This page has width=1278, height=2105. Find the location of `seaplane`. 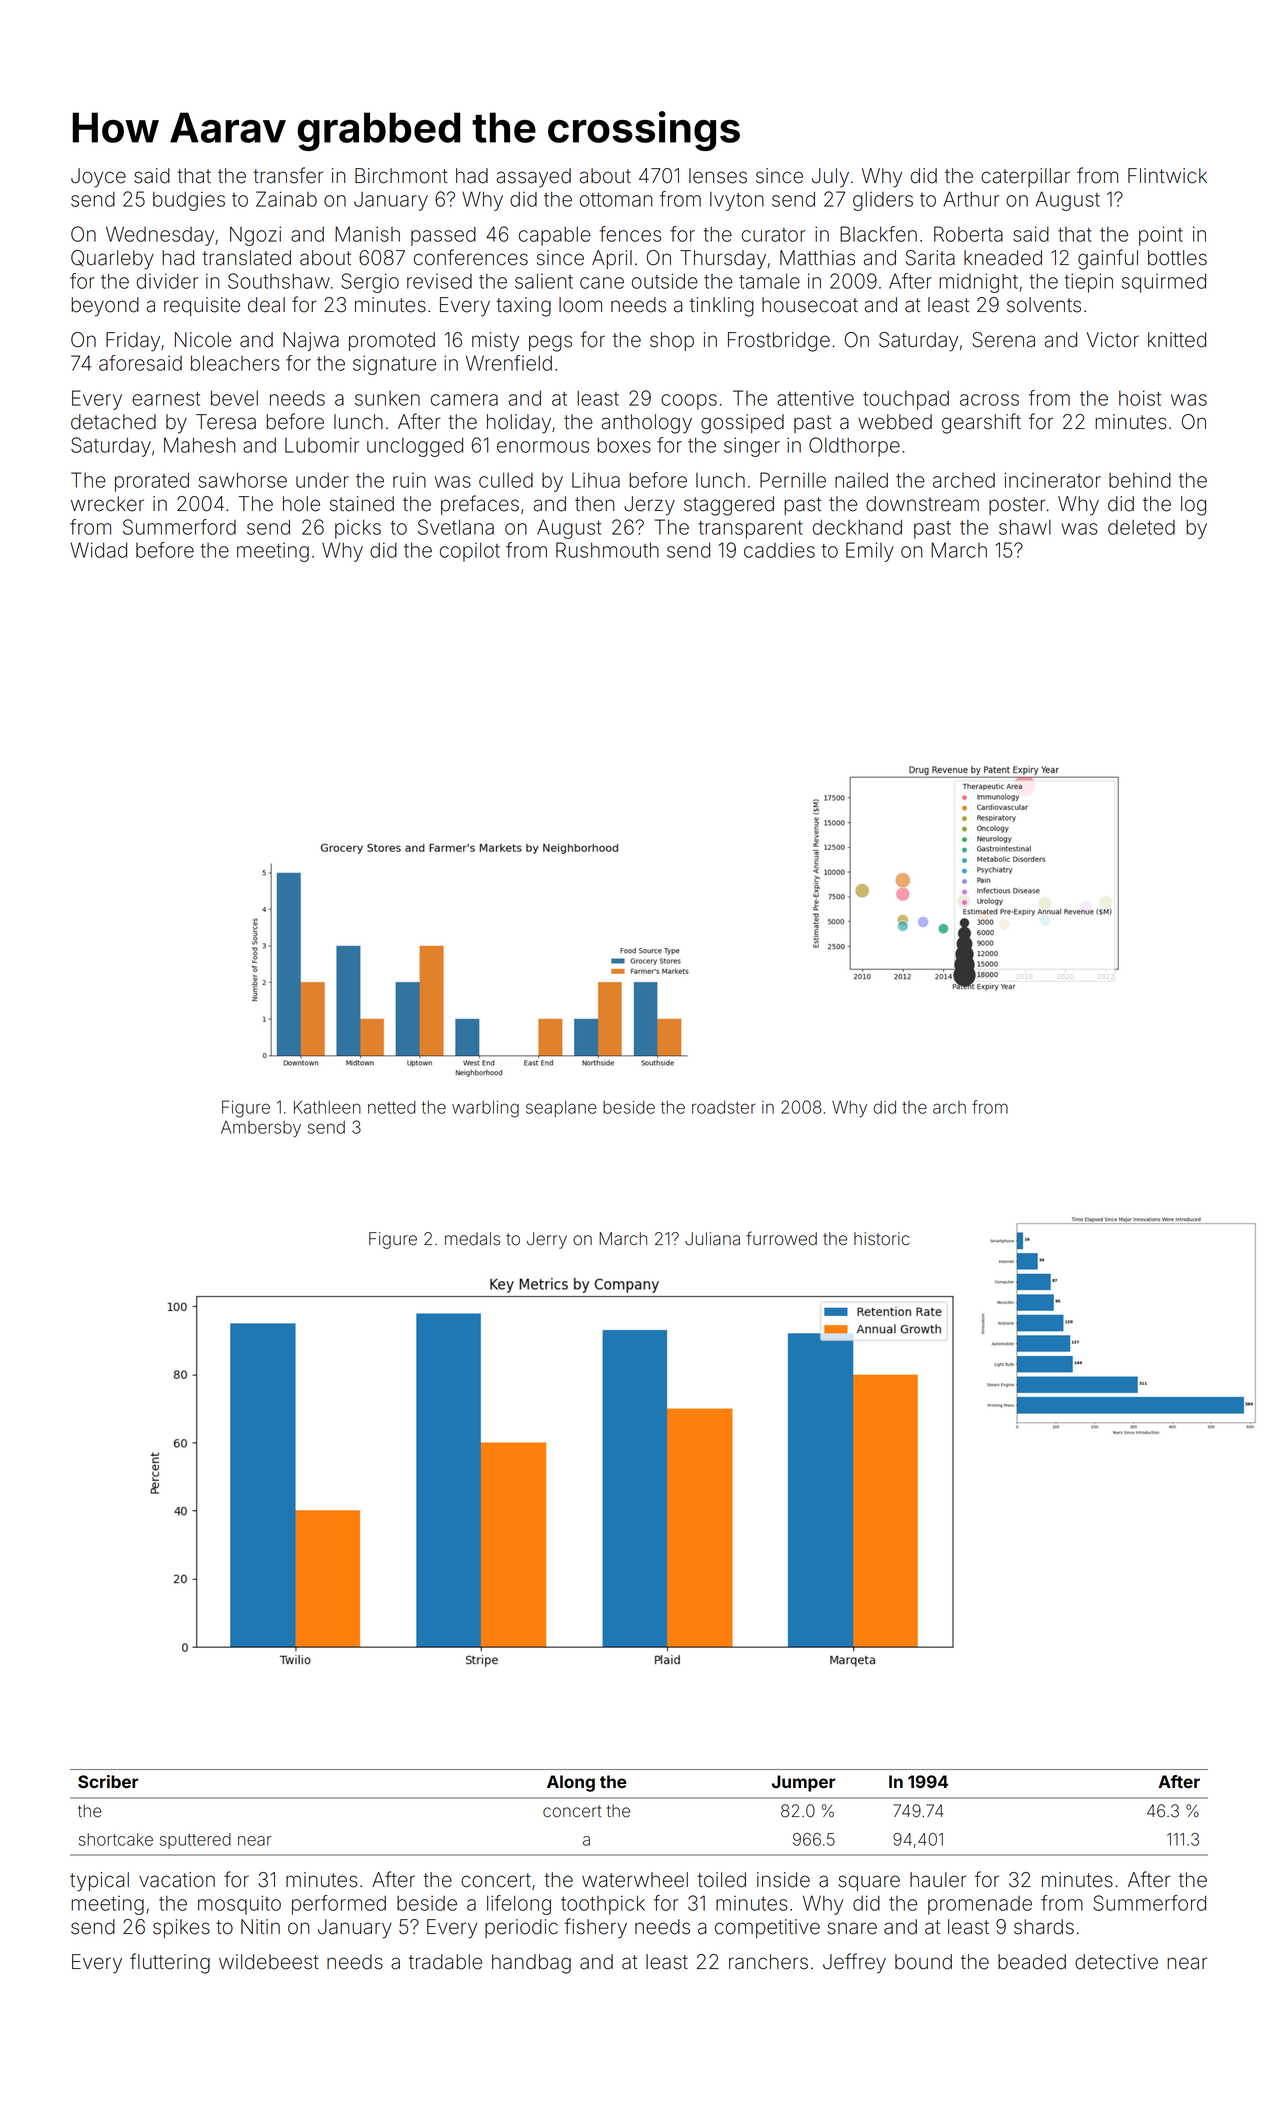

seaplane is located at coordinates (561, 1109).
